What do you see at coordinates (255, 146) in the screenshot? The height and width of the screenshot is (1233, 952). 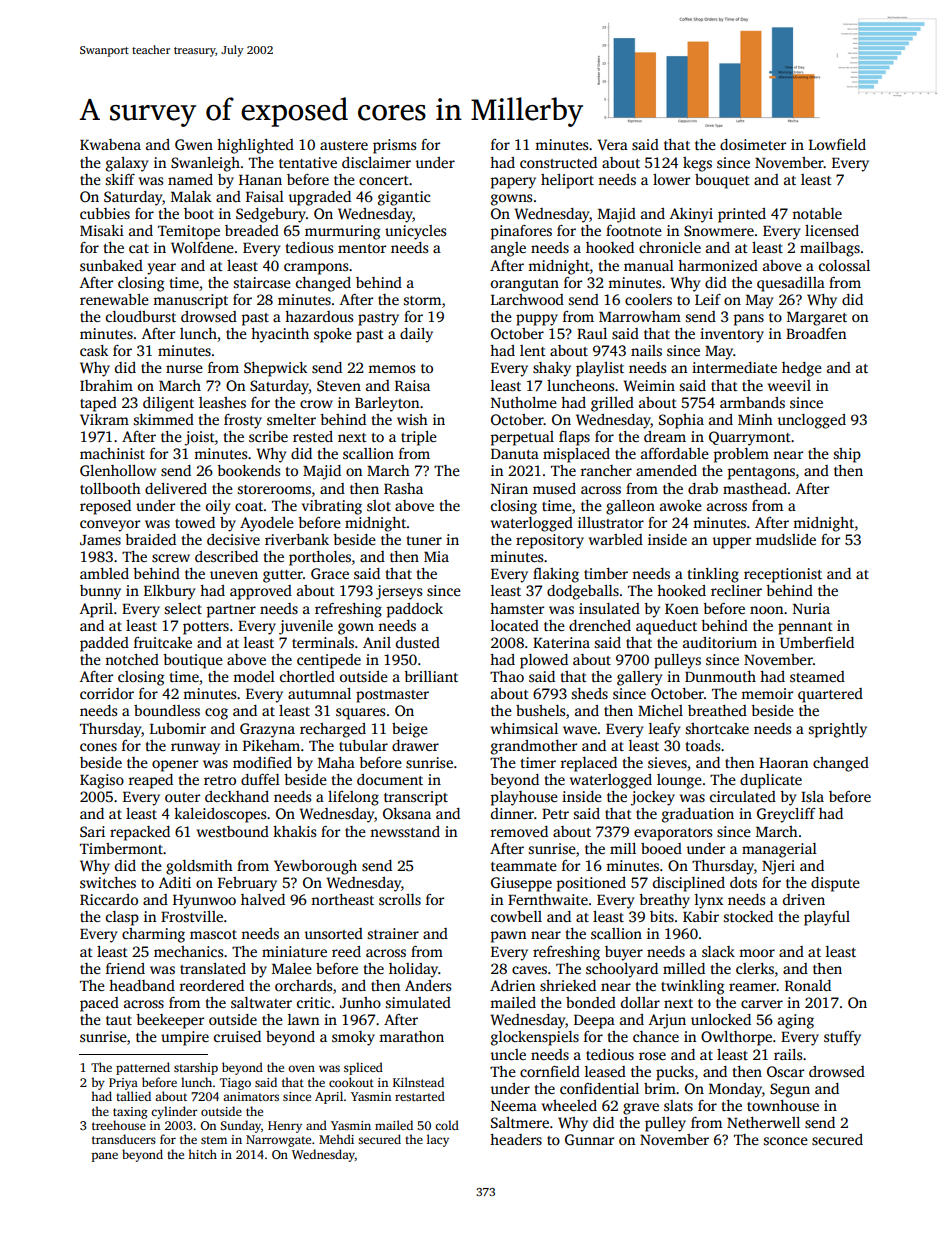 I see `highlighted` at bounding box center [255, 146].
